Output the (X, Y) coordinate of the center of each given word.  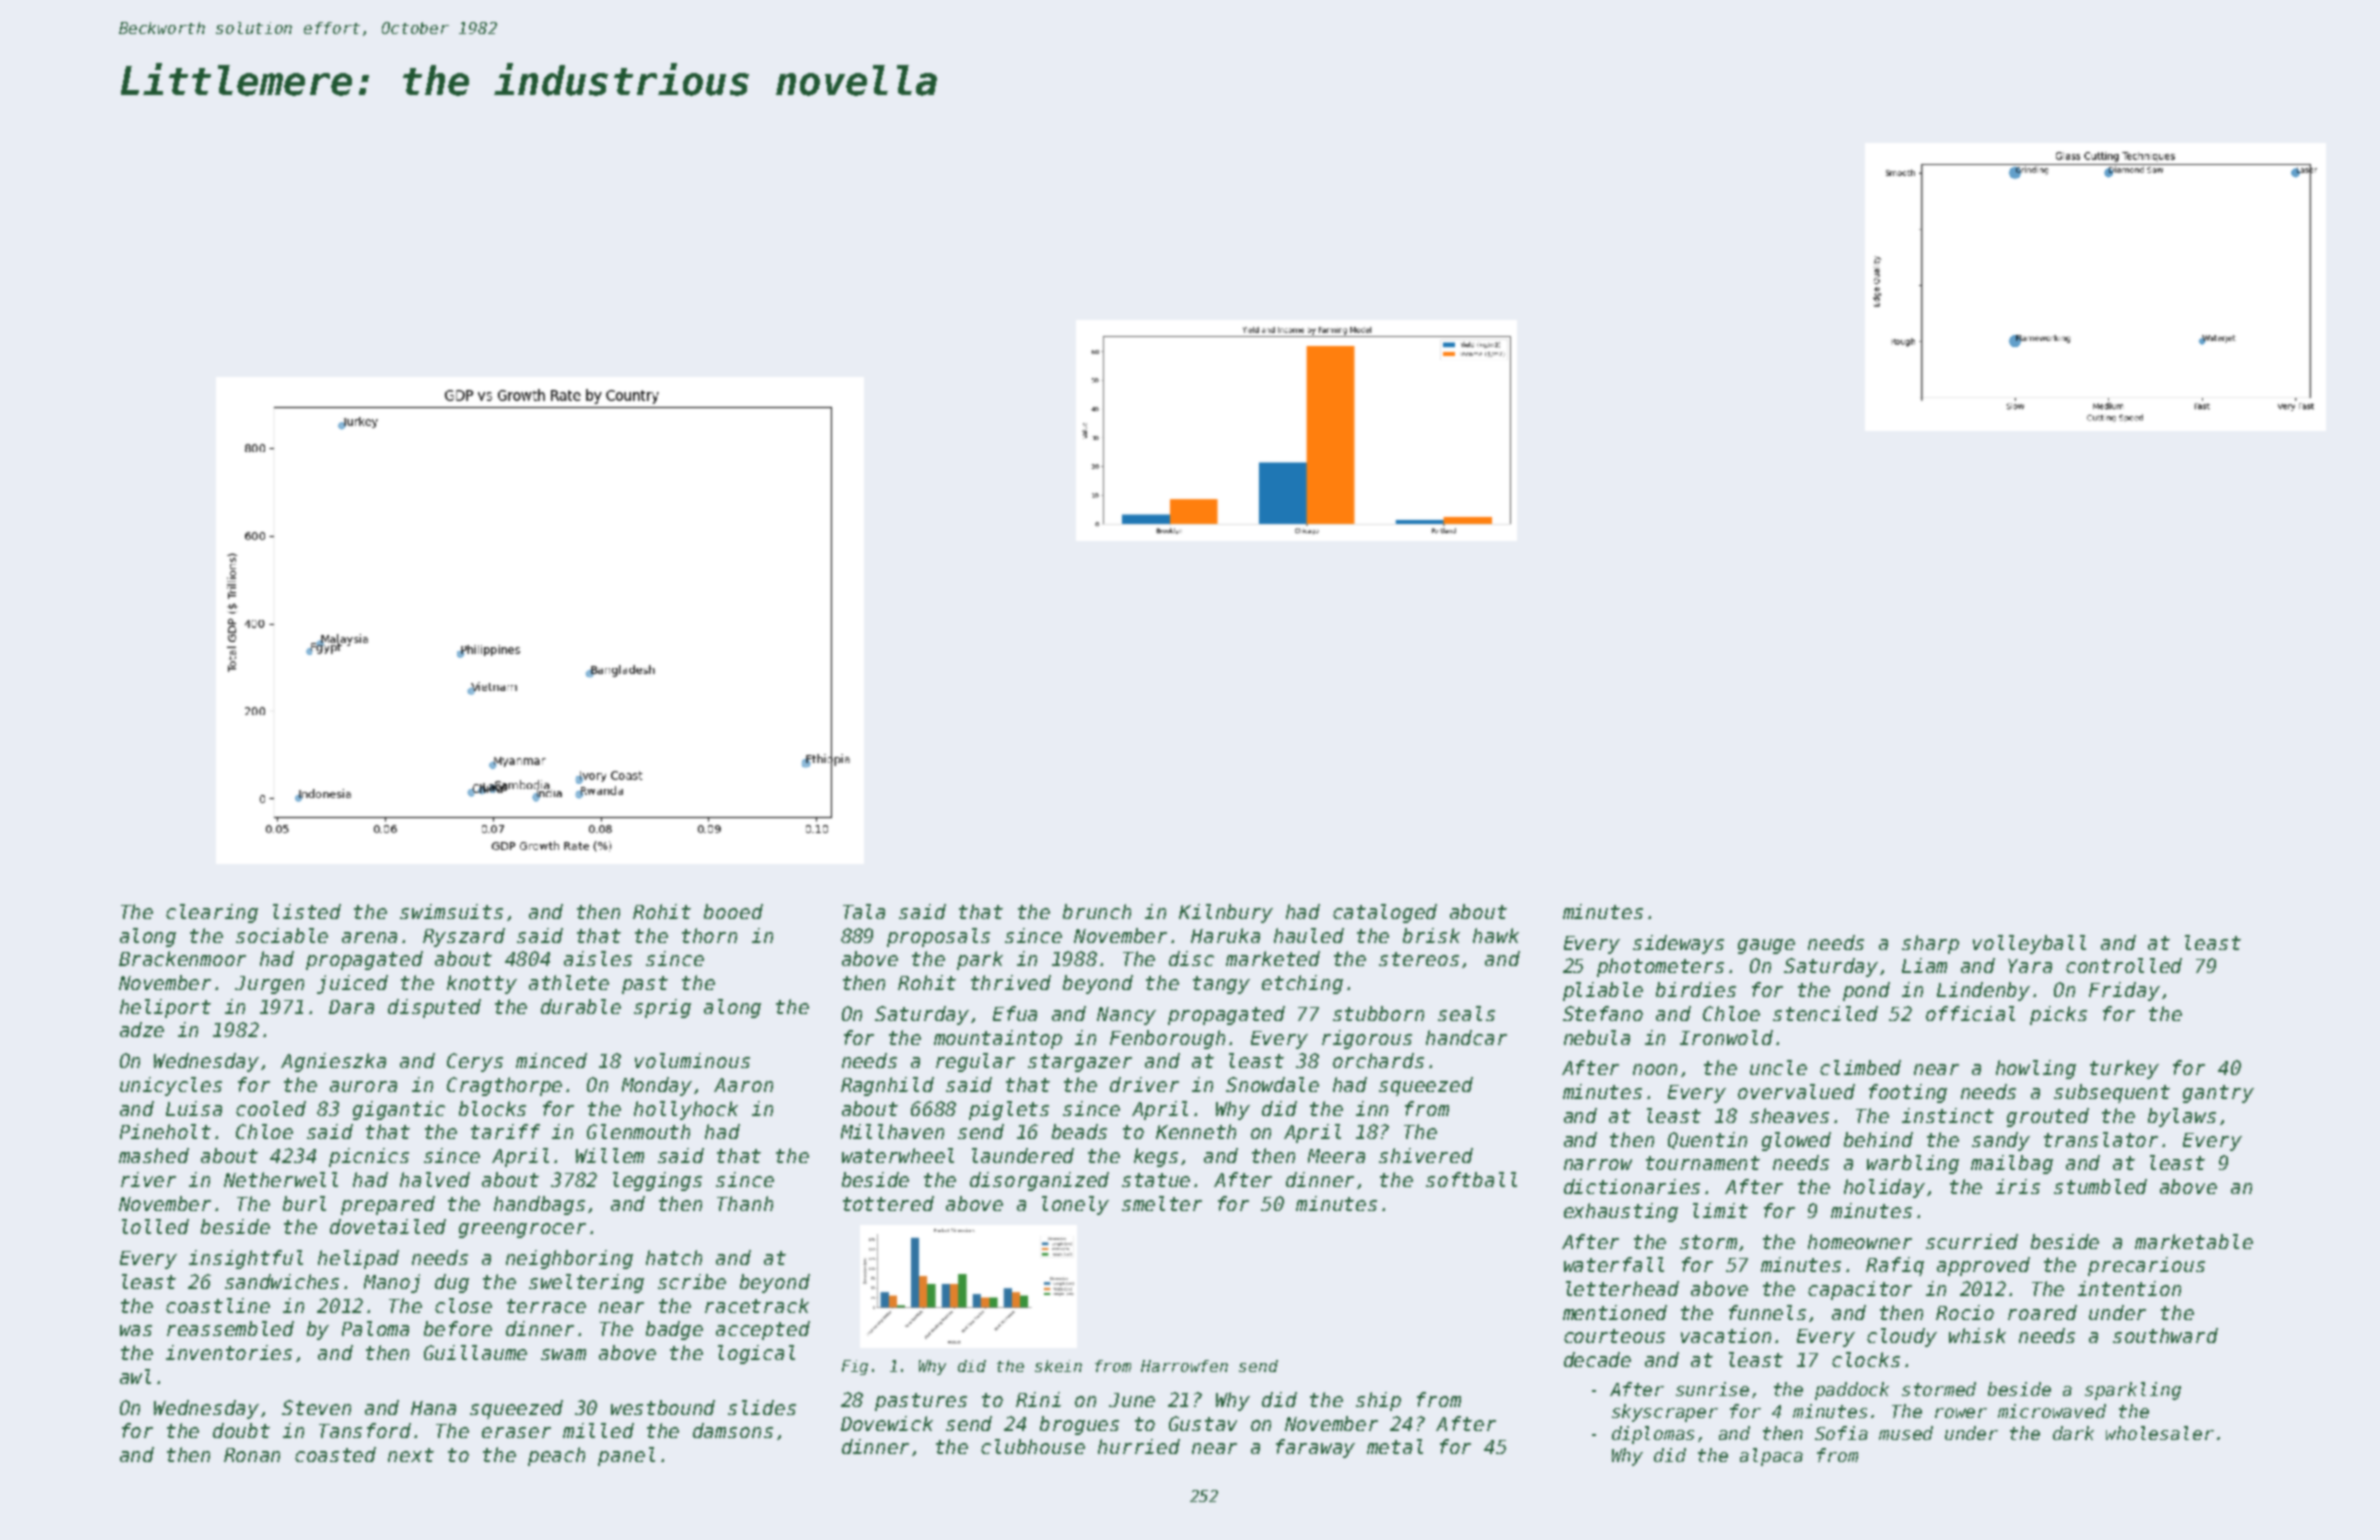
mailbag (2012, 1164)
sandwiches (282, 1281)
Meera (1336, 1156)
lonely (1075, 1205)
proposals (938, 937)
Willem (610, 1155)
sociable (282, 935)
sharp (1930, 944)
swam (563, 1354)
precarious (2146, 1266)
